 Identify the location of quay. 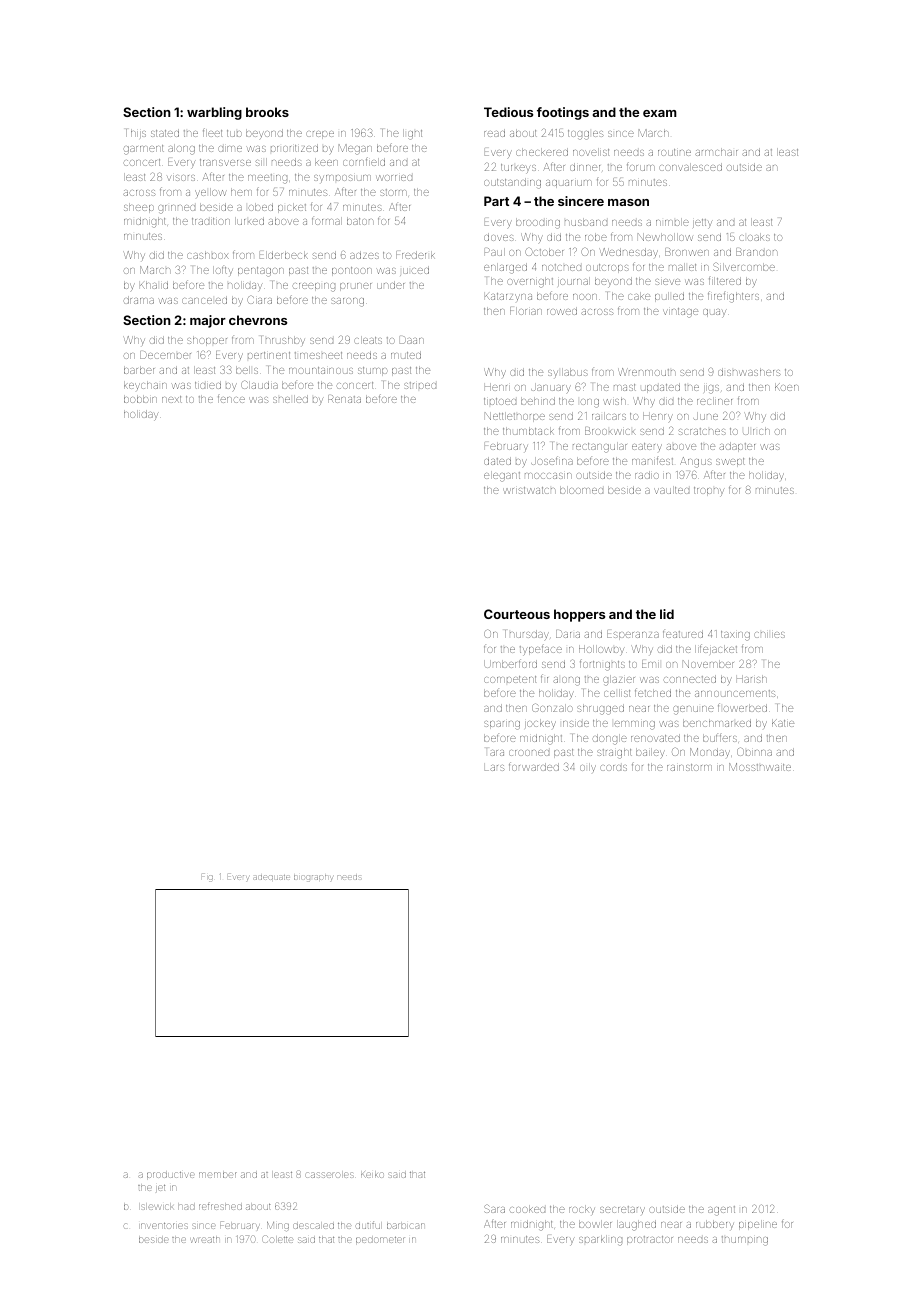
(714, 313).
